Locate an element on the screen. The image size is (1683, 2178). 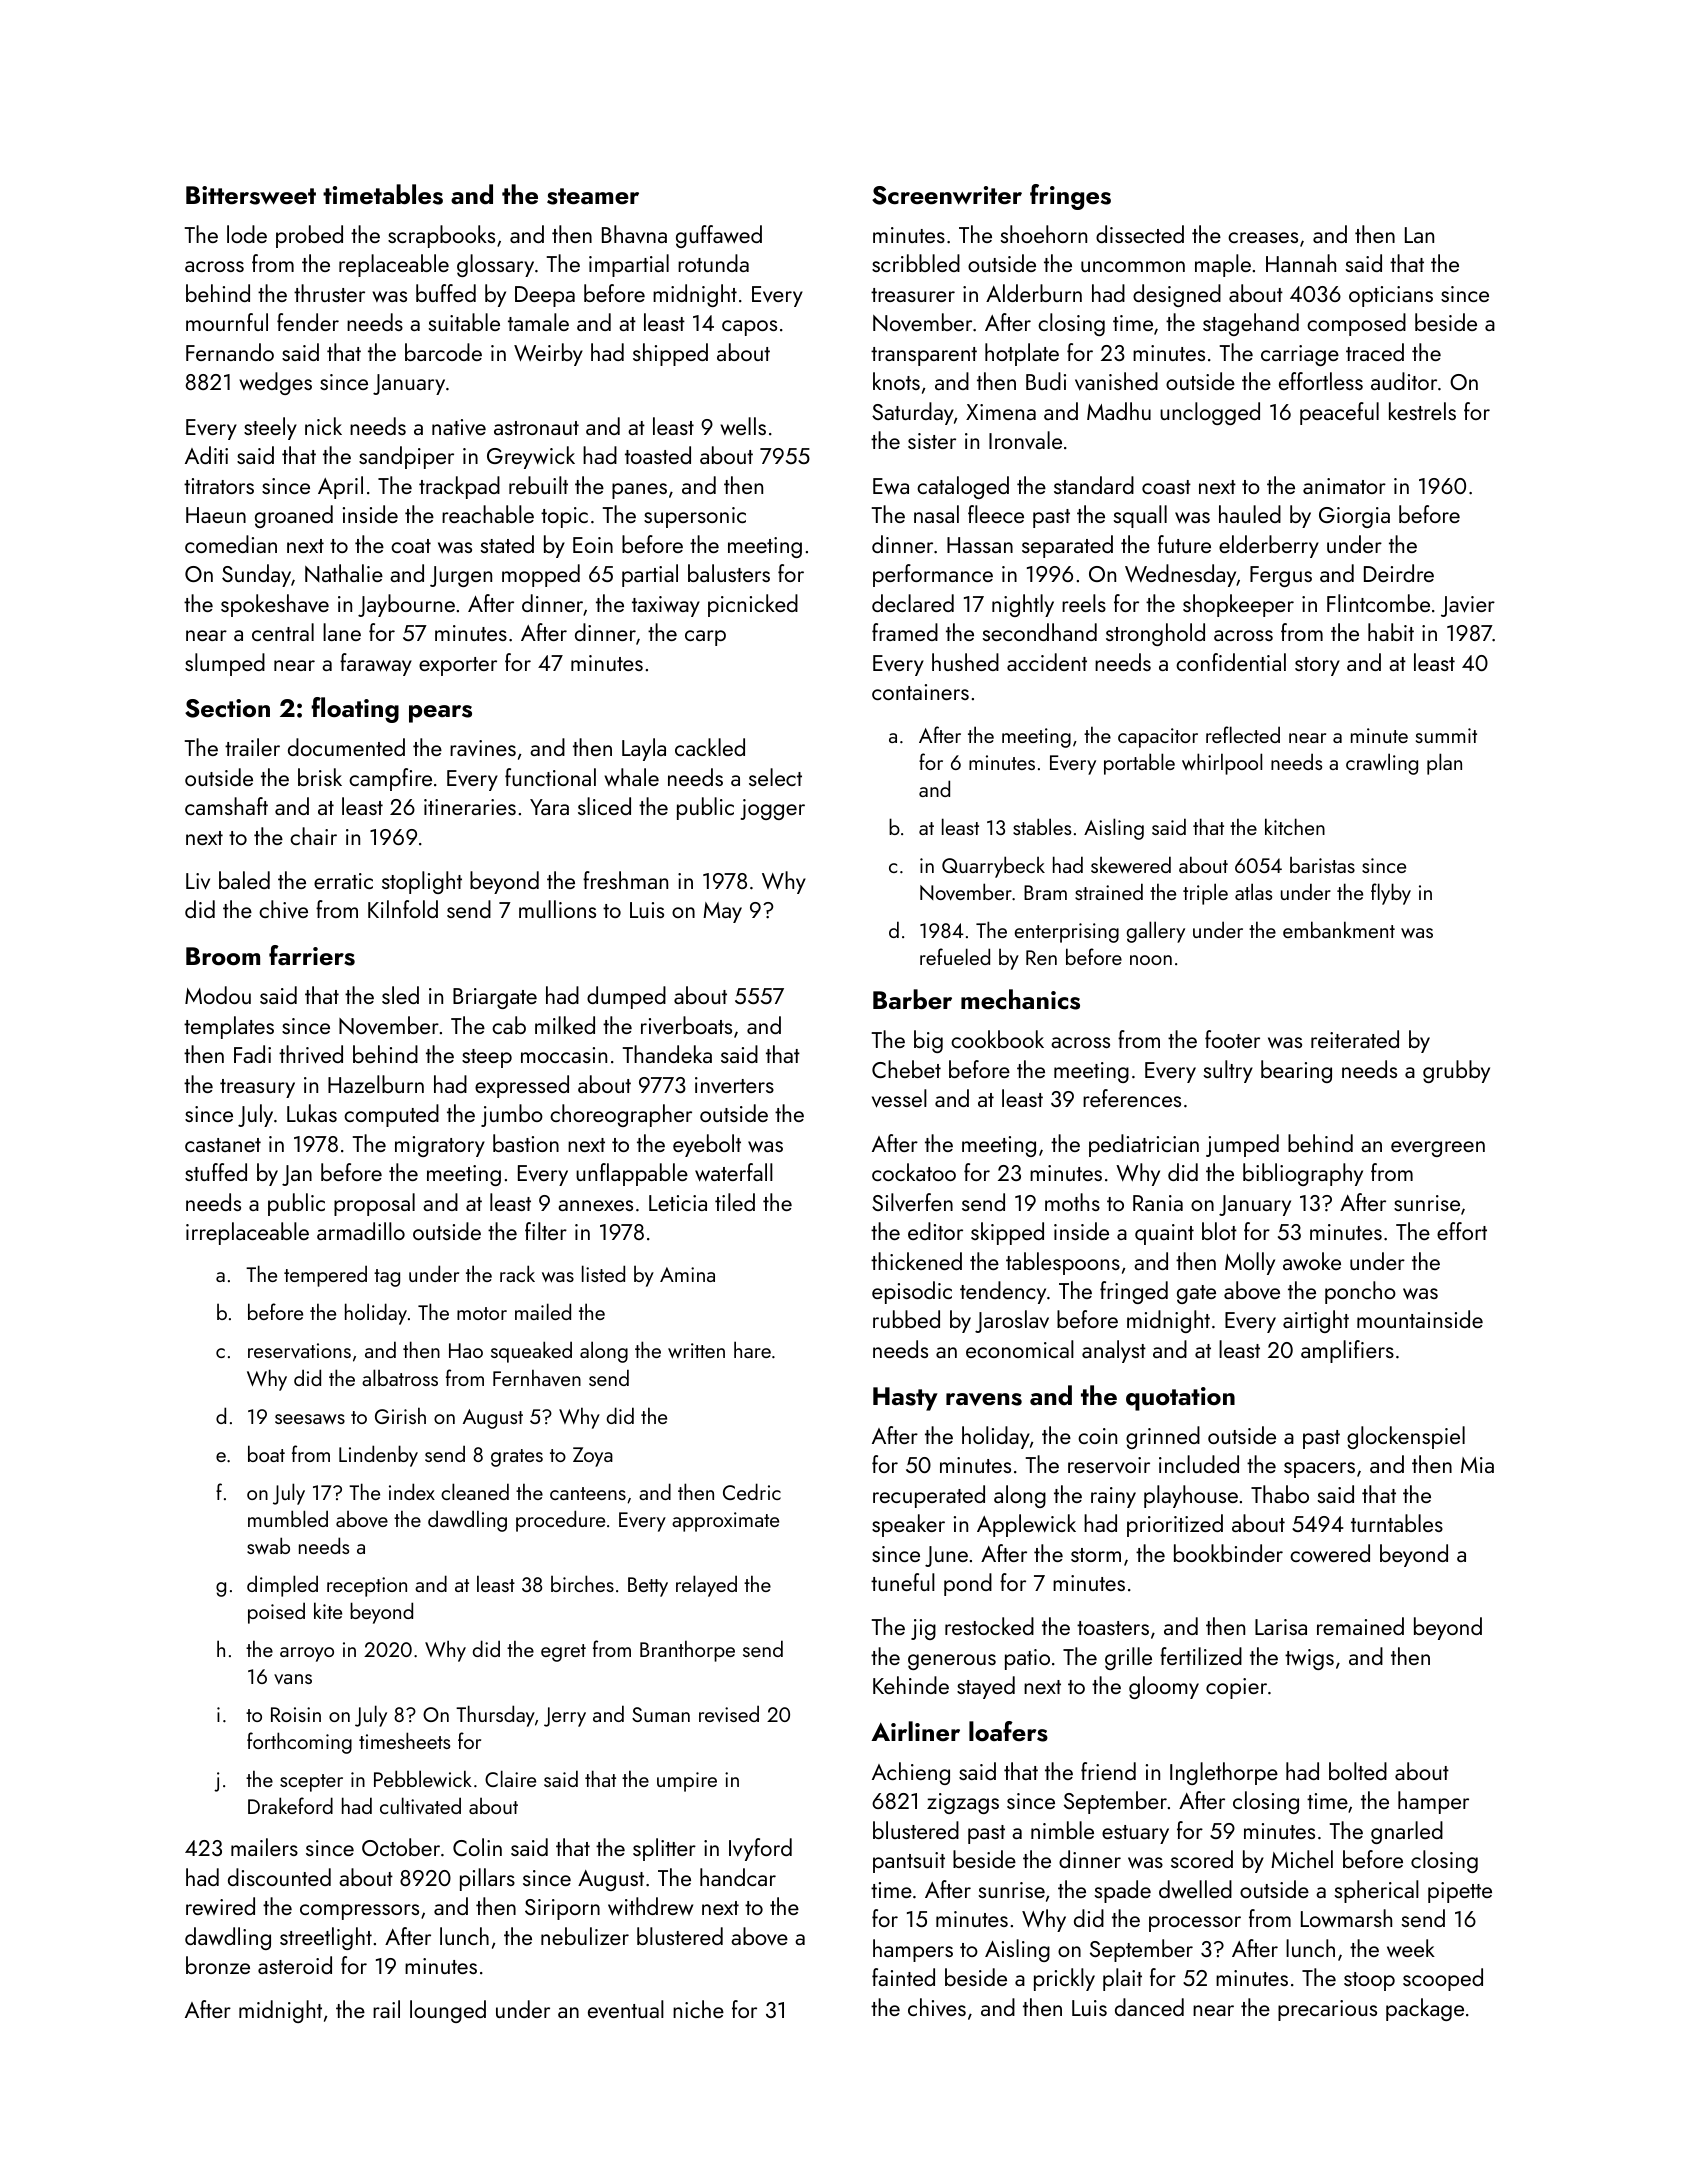
amplifiers is located at coordinates (1347, 1351).
